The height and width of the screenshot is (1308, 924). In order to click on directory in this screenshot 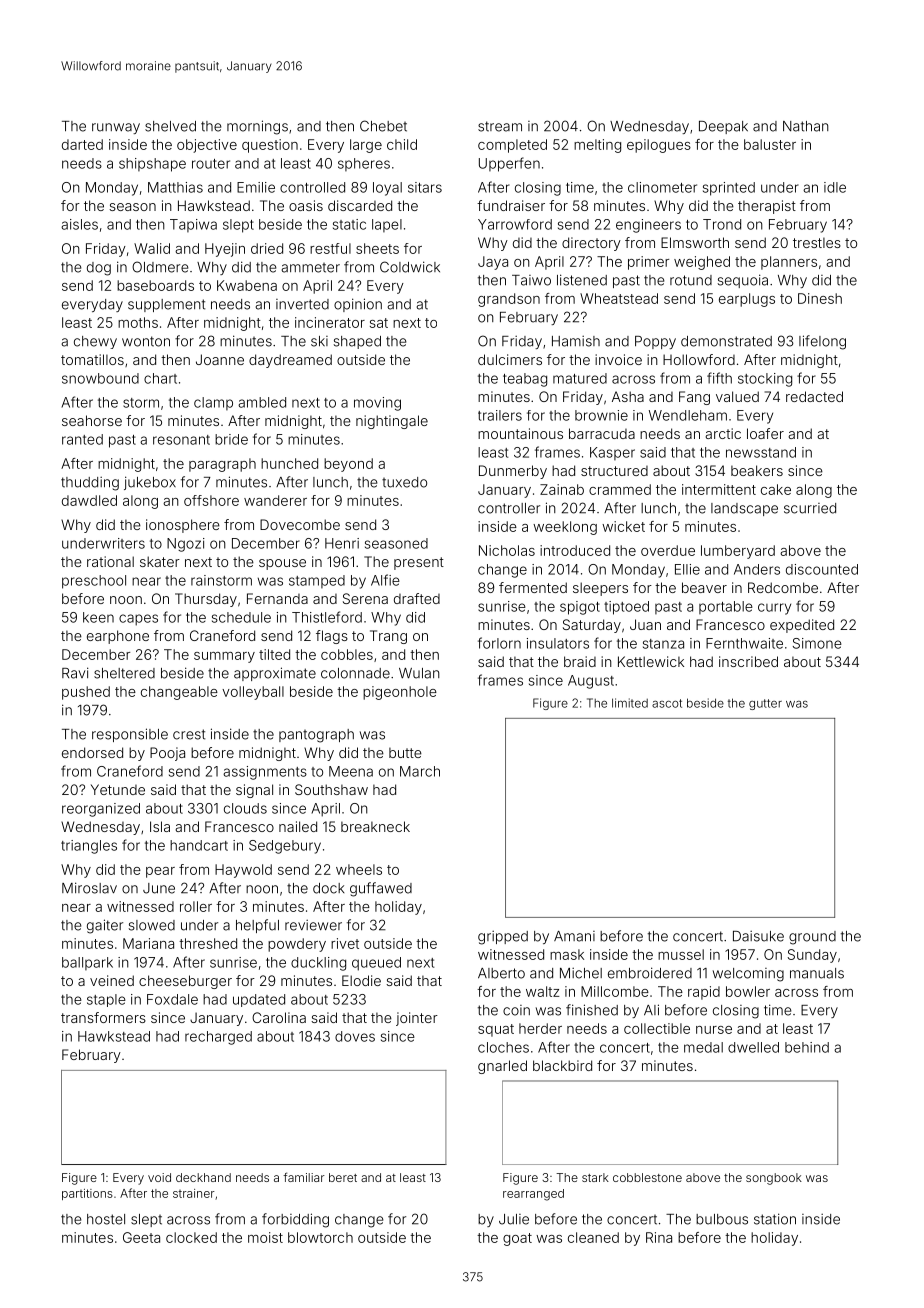, I will do `click(591, 244)`.
